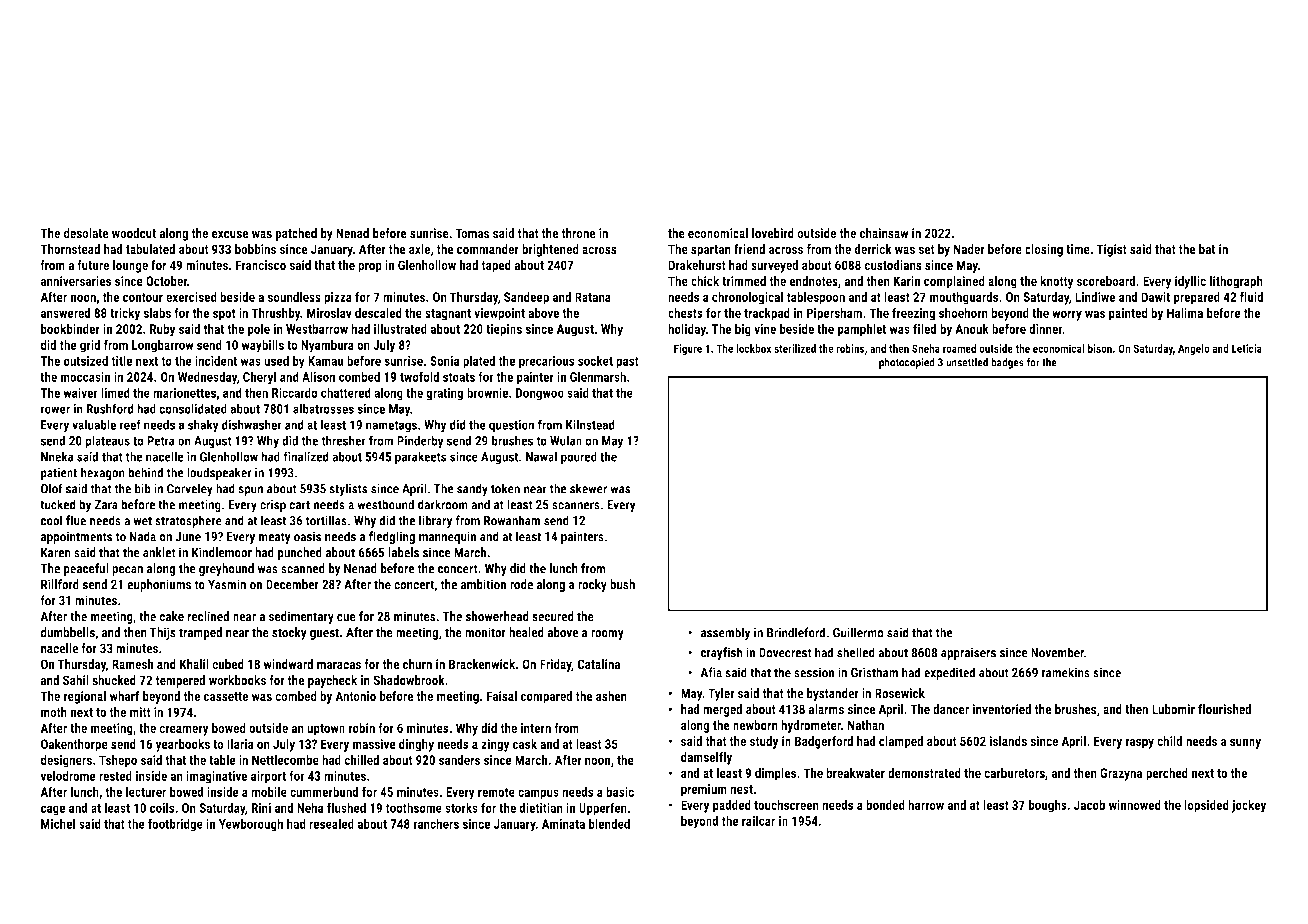 The height and width of the screenshot is (924, 1308). Describe the element at coordinates (86, 233) in the screenshot. I see `desolate` at that location.
